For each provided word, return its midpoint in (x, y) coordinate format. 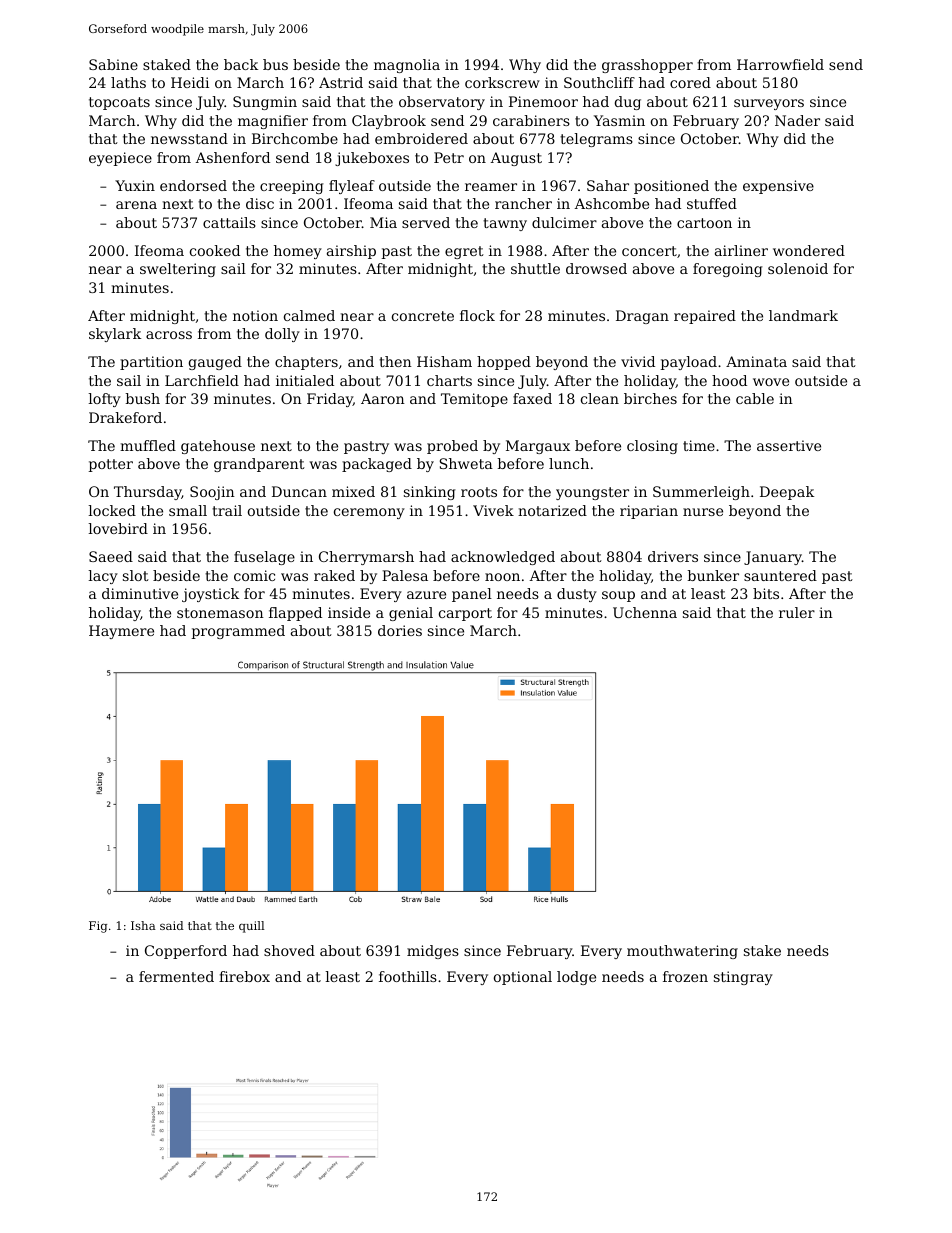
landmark (803, 315)
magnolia (407, 66)
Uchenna (645, 612)
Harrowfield (780, 64)
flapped (295, 614)
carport (465, 614)
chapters (306, 363)
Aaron (383, 398)
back (241, 64)
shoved (289, 950)
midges (433, 952)
